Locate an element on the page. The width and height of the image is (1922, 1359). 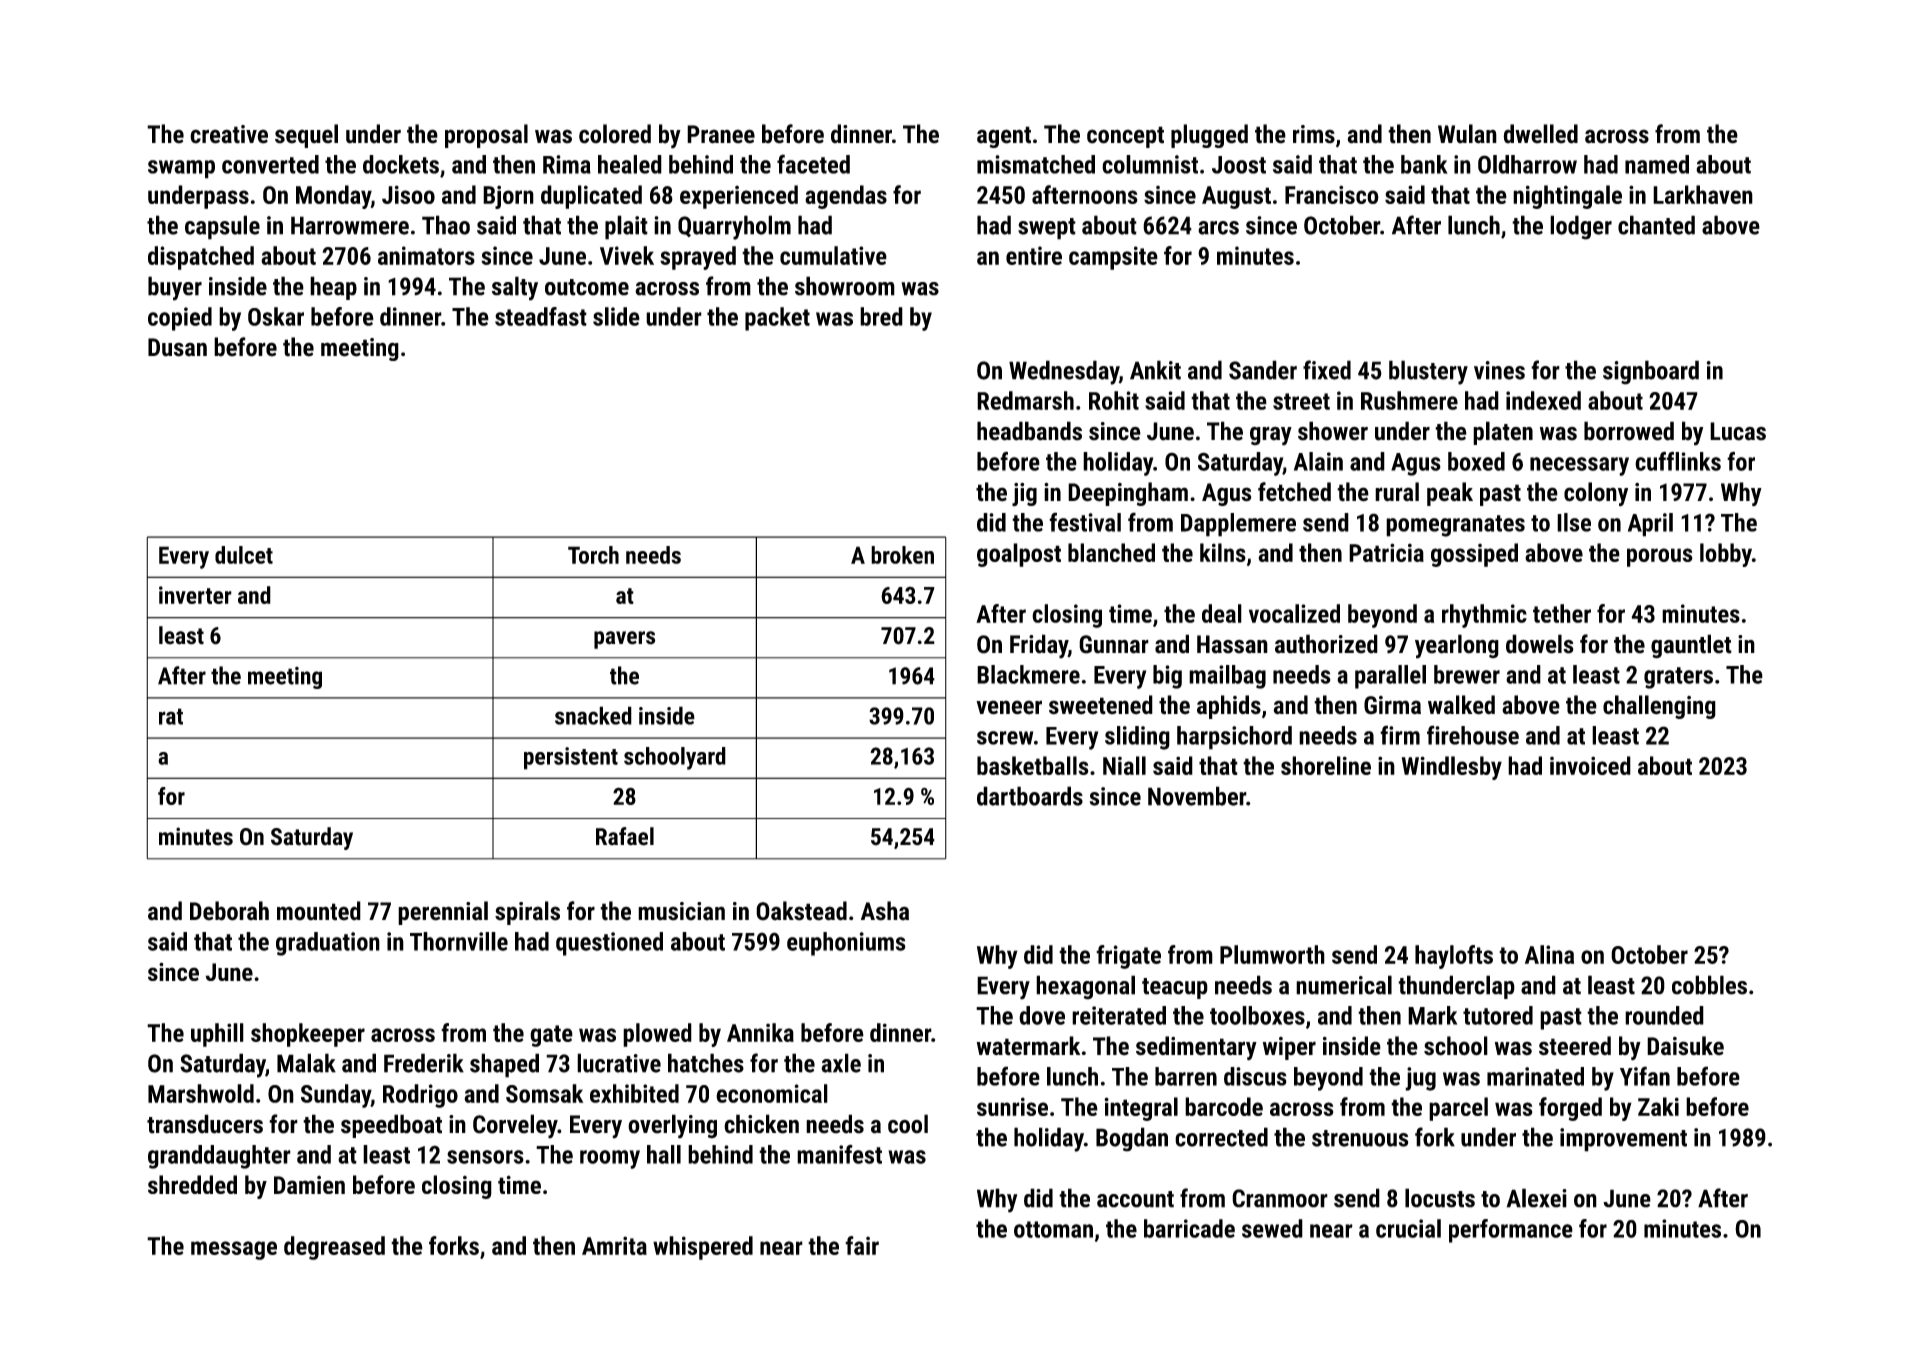
veneer is located at coordinates (1009, 707).
